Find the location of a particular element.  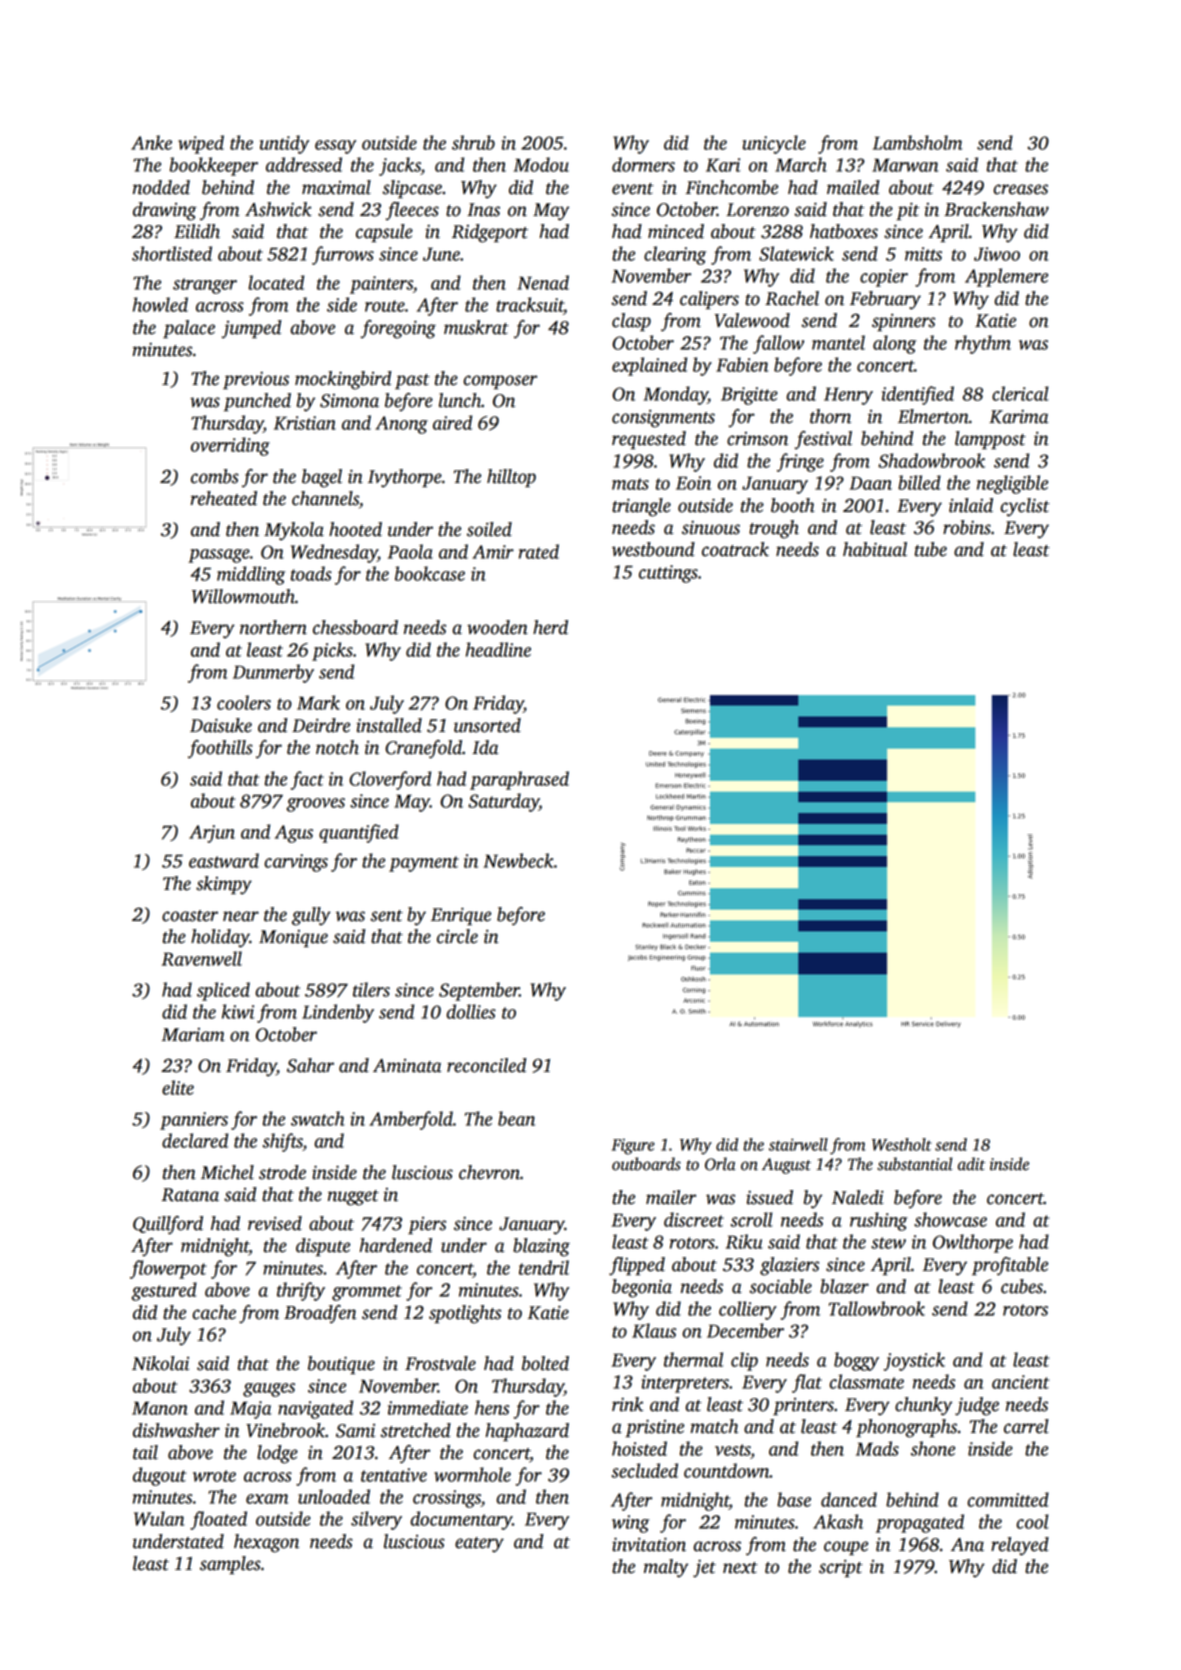

Ivythorpe is located at coordinates (405, 478).
